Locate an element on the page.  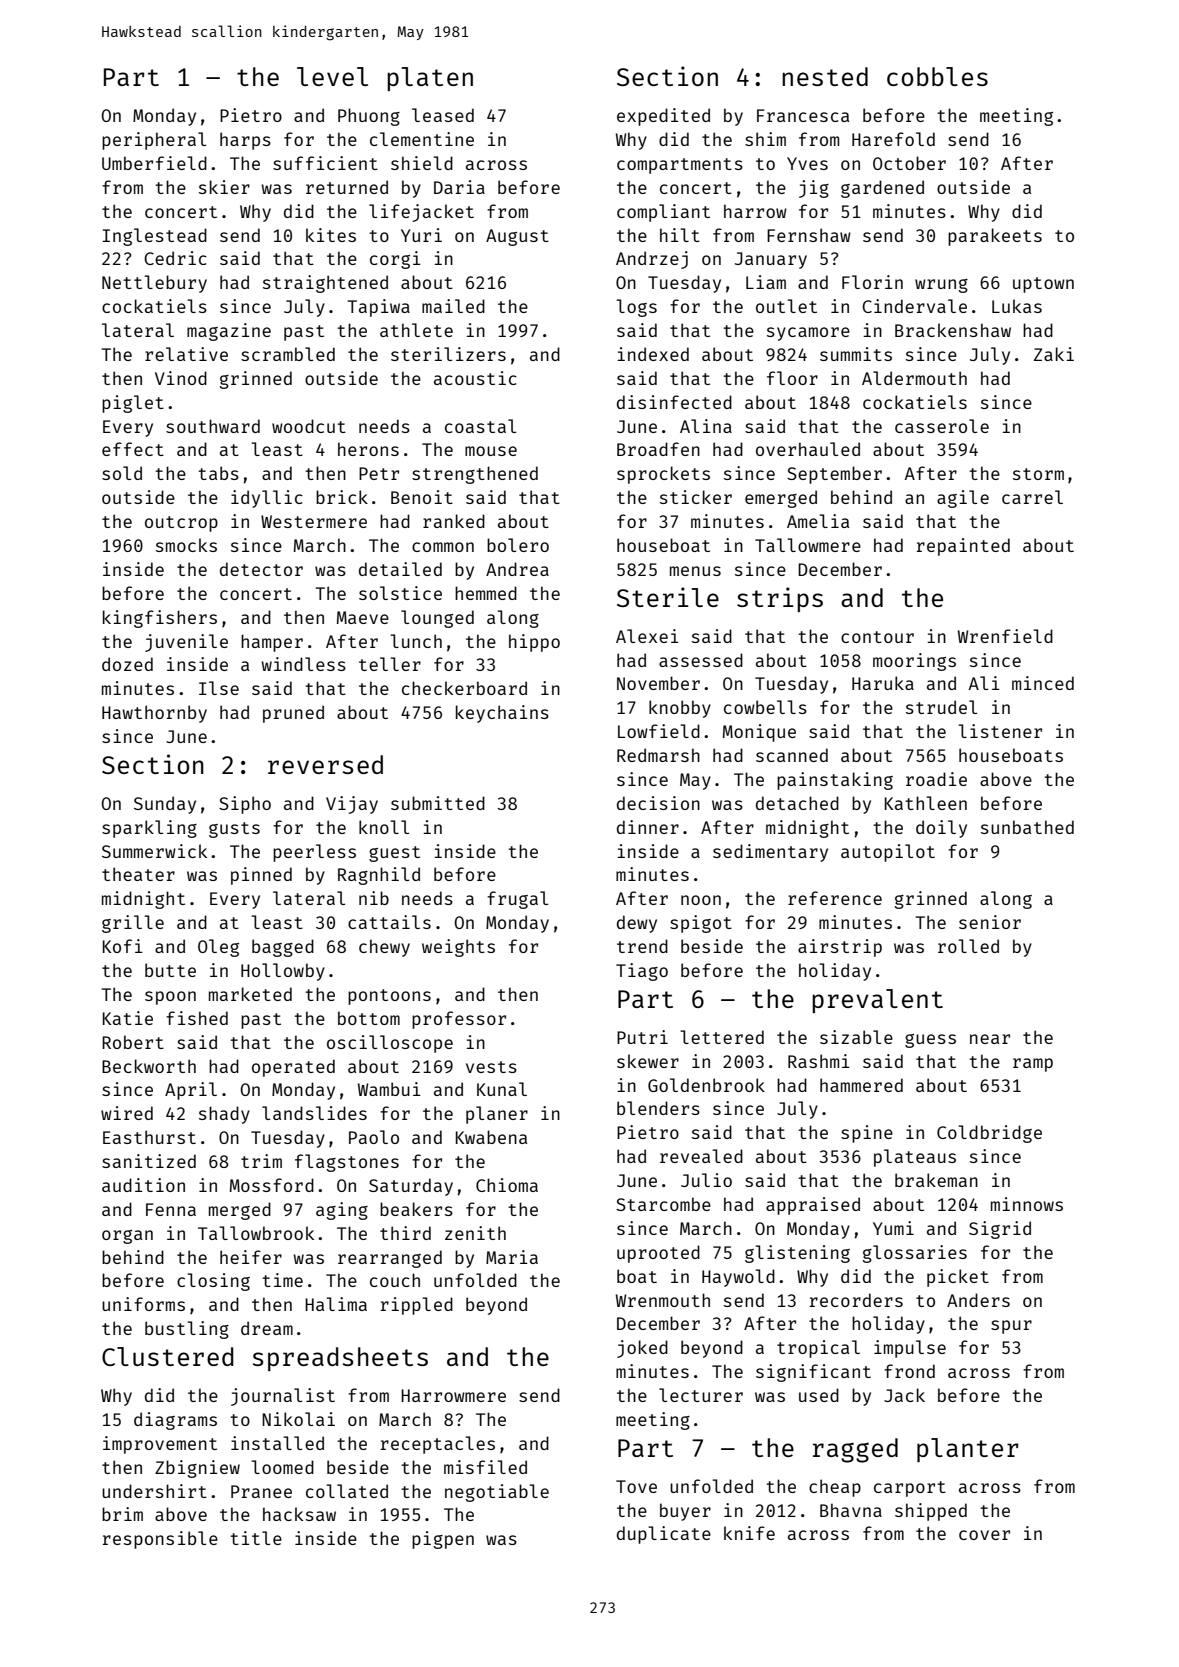
improvement is located at coordinates (160, 1445).
